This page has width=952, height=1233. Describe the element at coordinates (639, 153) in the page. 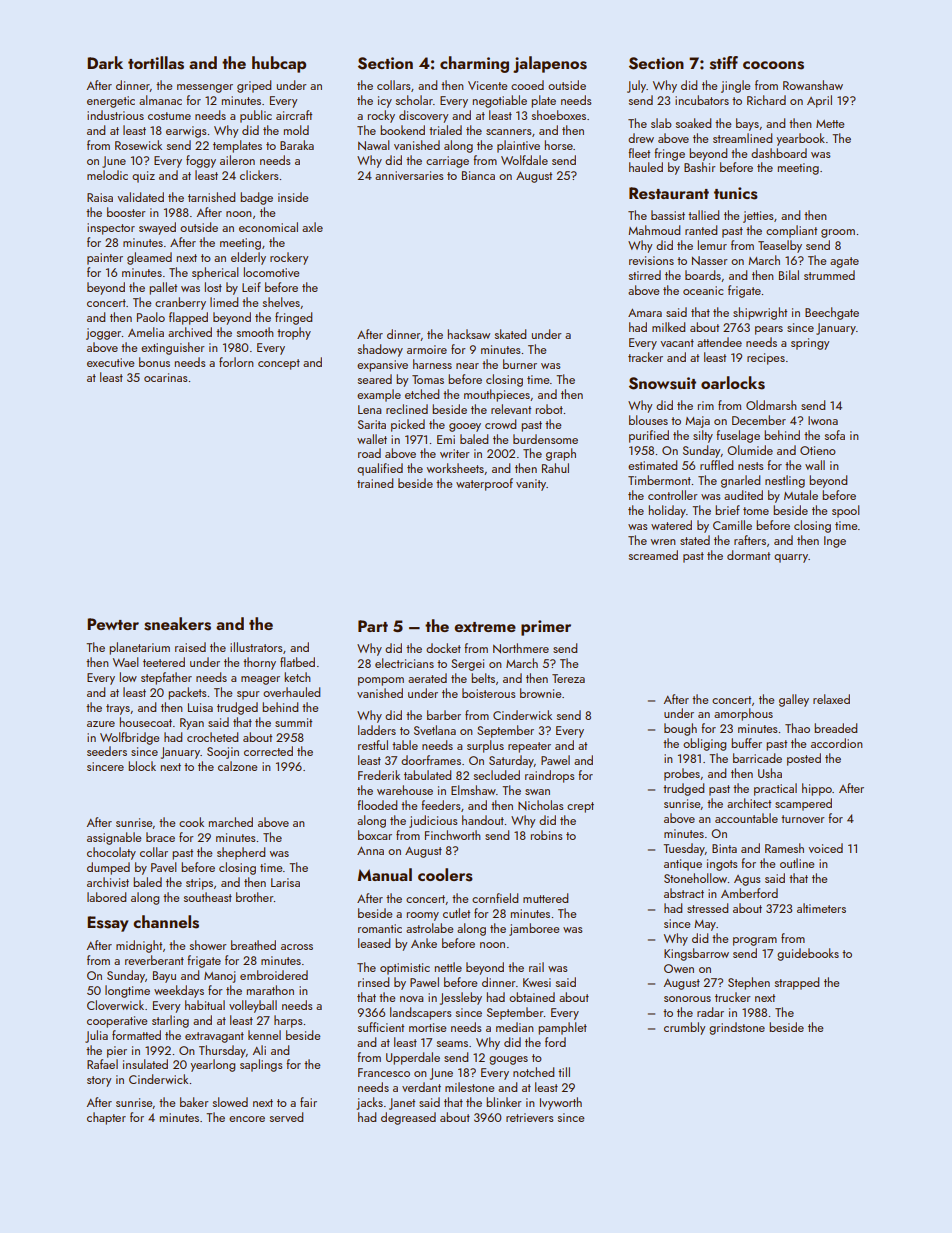

I see `fleet` at that location.
